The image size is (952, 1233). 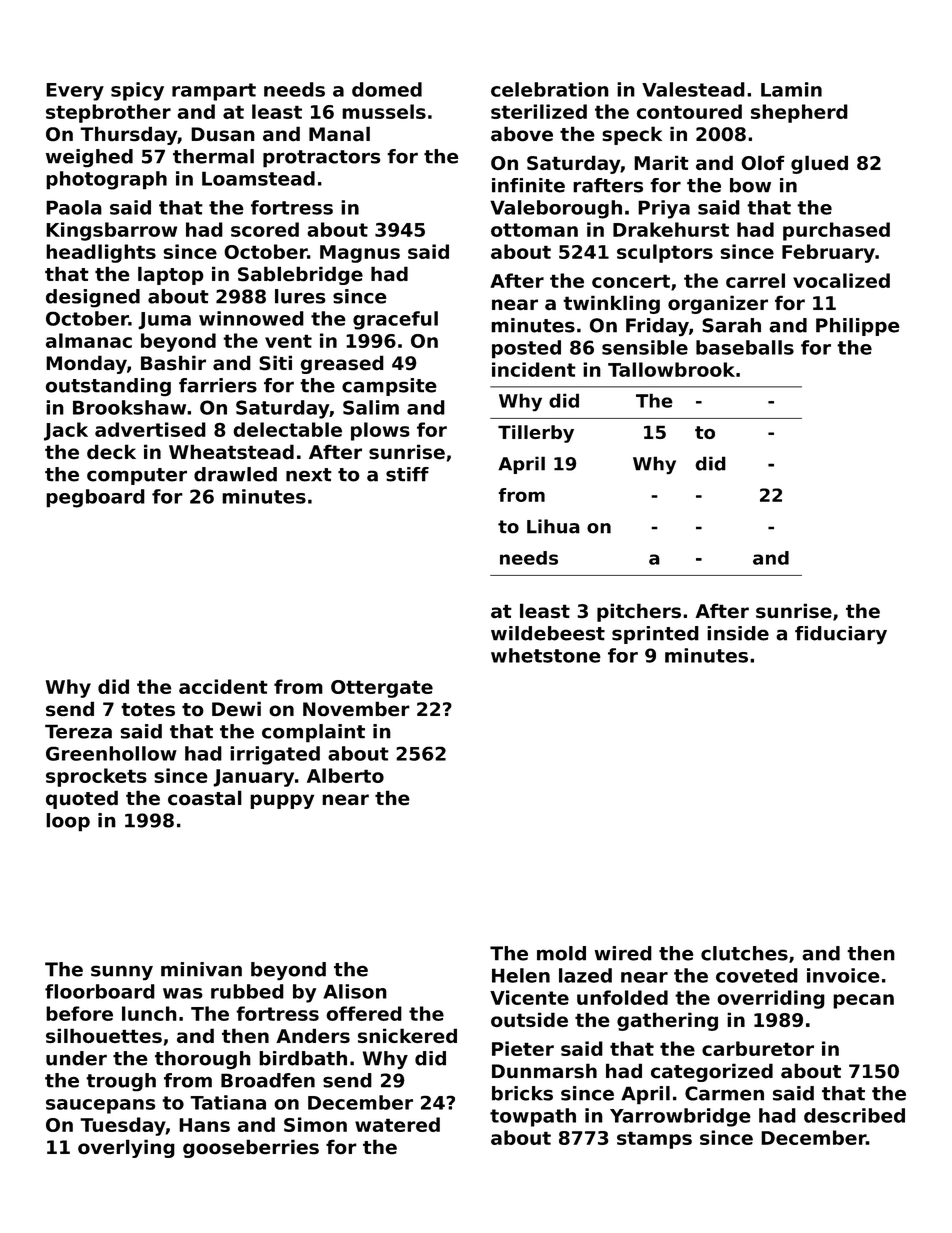 What do you see at coordinates (534, 369) in the screenshot?
I see `incident` at bounding box center [534, 369].
